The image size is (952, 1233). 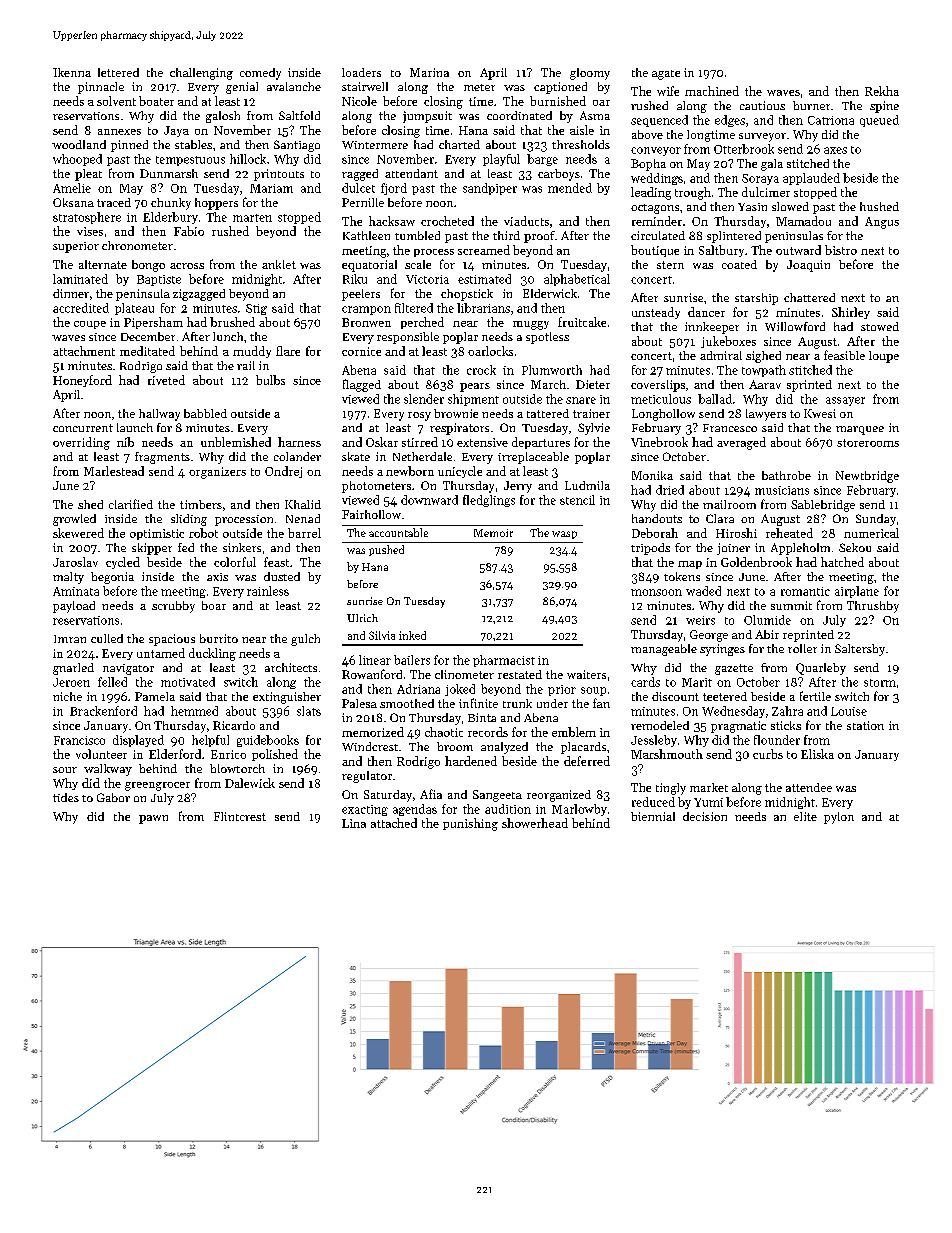 What do you see at coordinates (857, 592) in the page?
I see `airplane` at bounding box center [857, 592].
